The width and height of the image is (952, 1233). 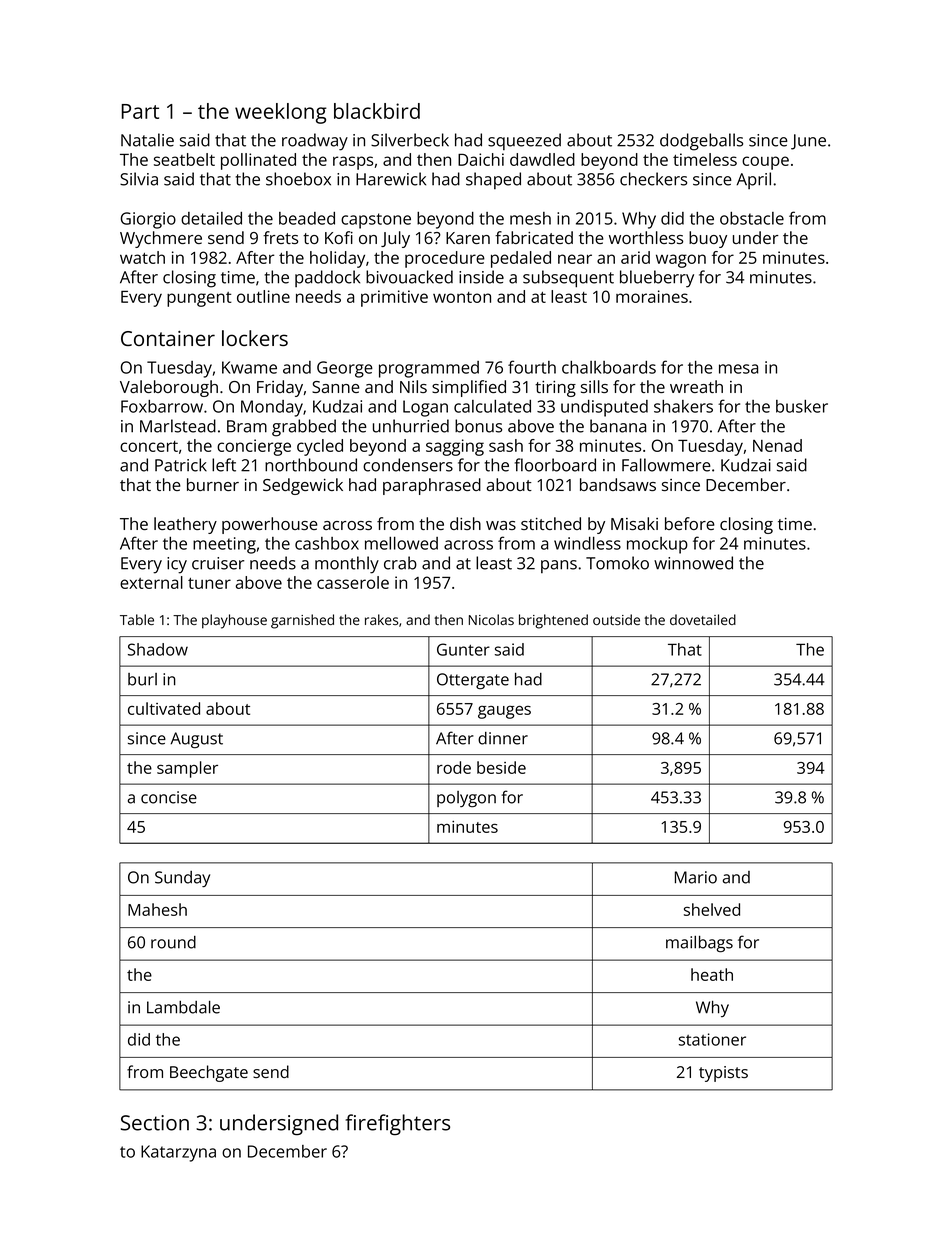 I want to click on Mario, so click(x=696, y=877).
